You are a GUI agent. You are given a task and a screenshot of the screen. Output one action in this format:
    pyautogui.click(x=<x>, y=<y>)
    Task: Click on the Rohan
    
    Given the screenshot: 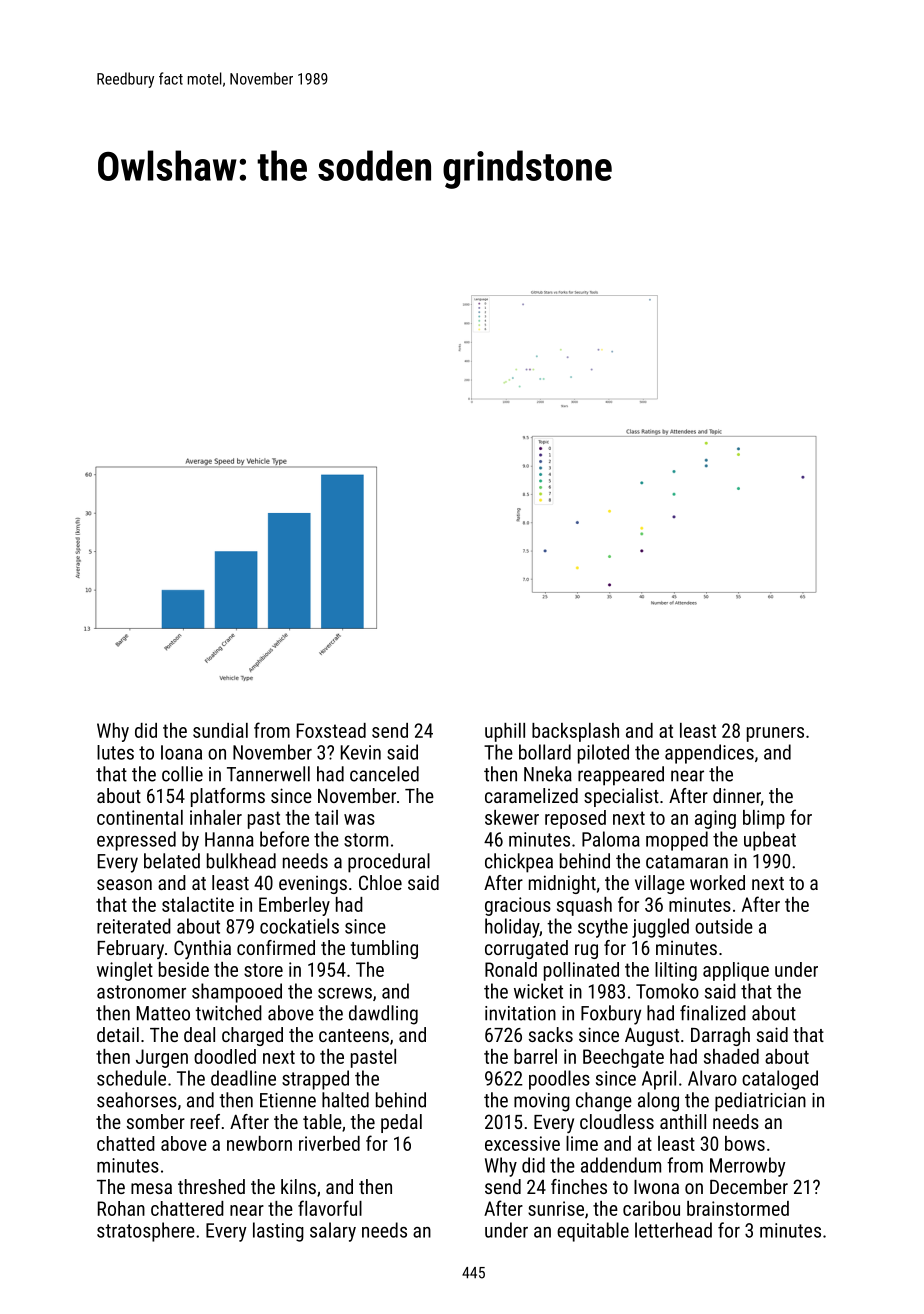 What is the action you would take?
    pyautogui.click(x=121, y=1208)
